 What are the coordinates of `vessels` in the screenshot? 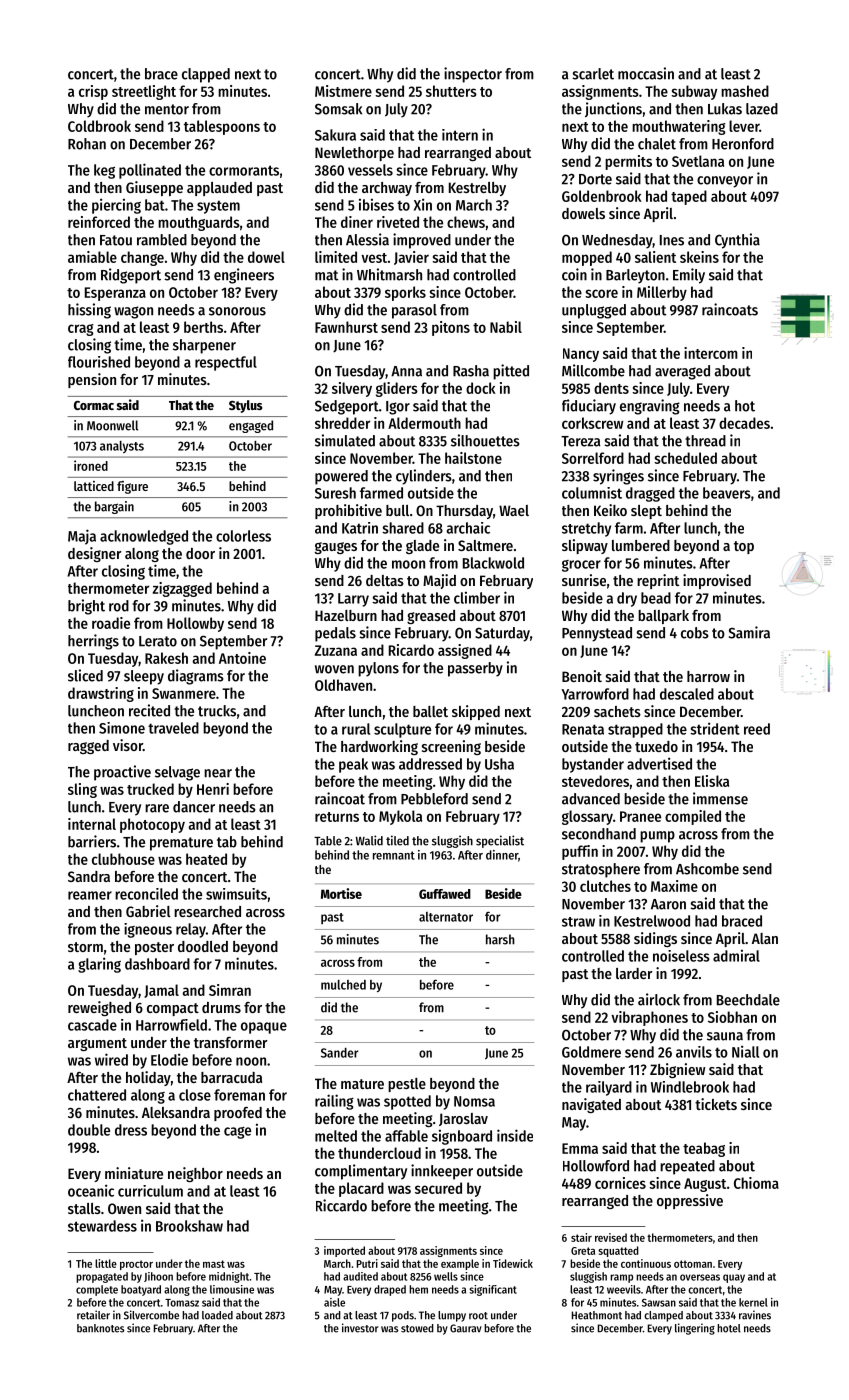 It's located at (370, 170).
